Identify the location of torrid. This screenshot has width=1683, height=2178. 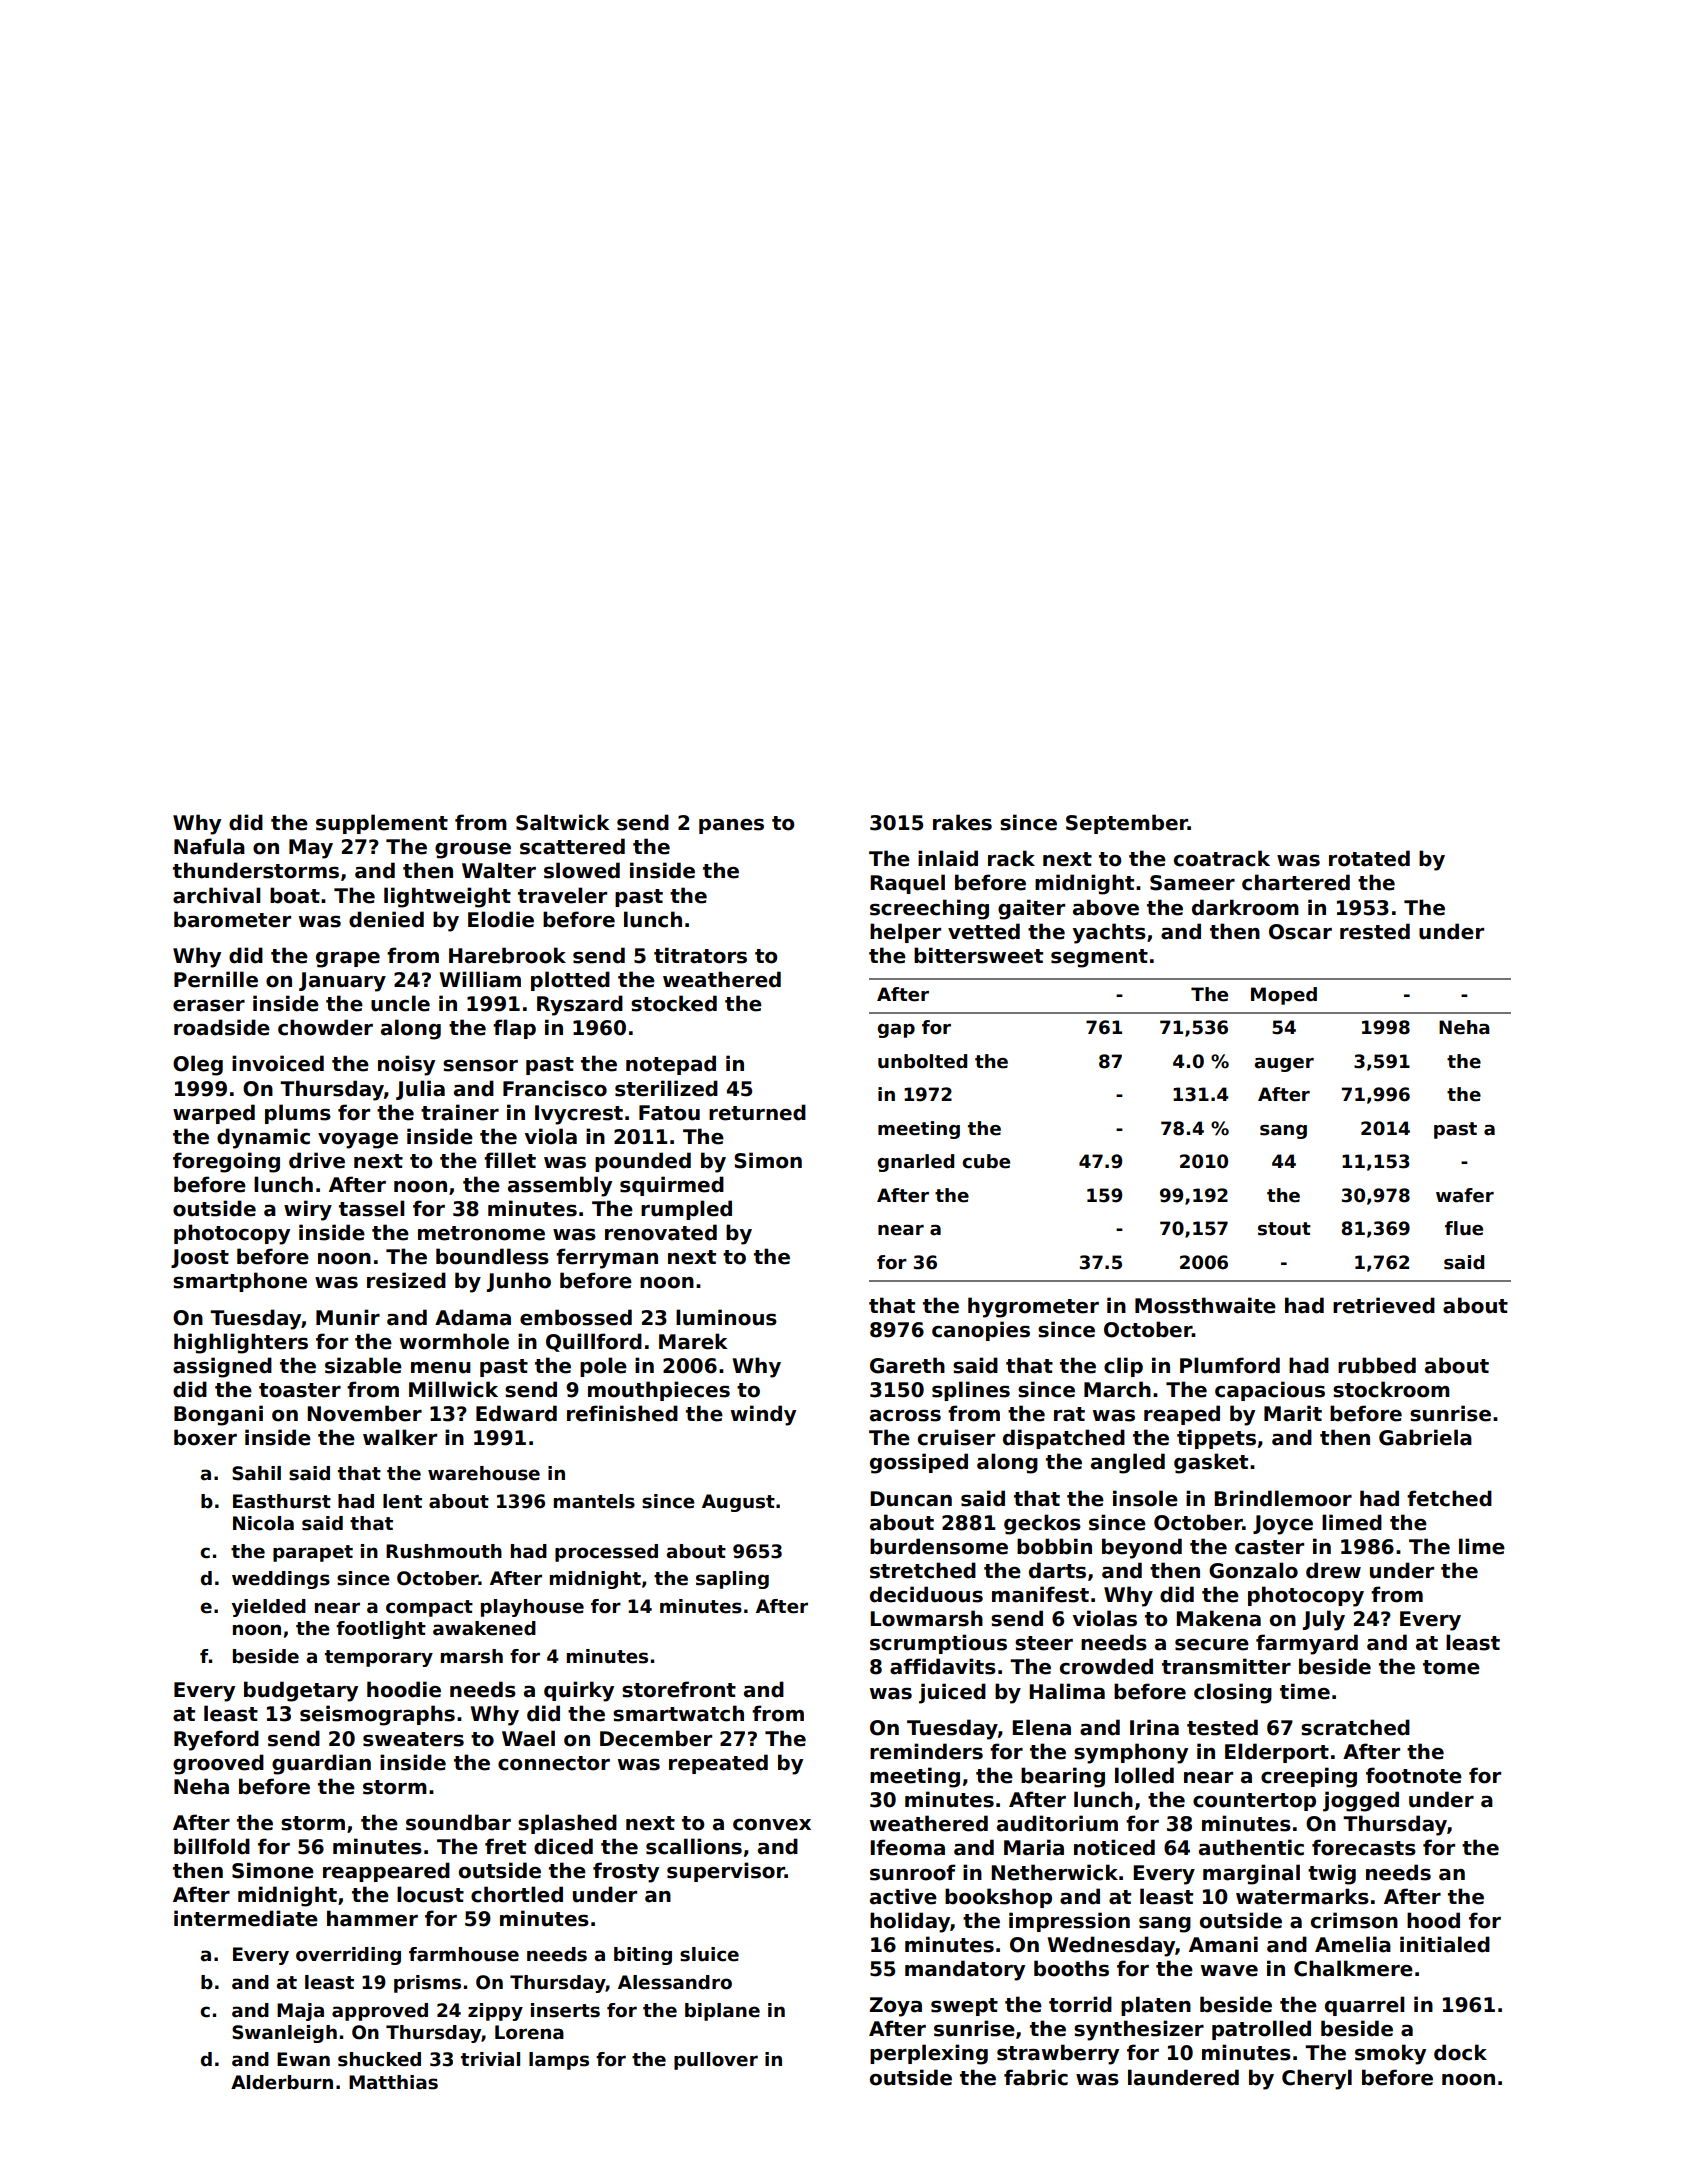
(1080, 2004).
